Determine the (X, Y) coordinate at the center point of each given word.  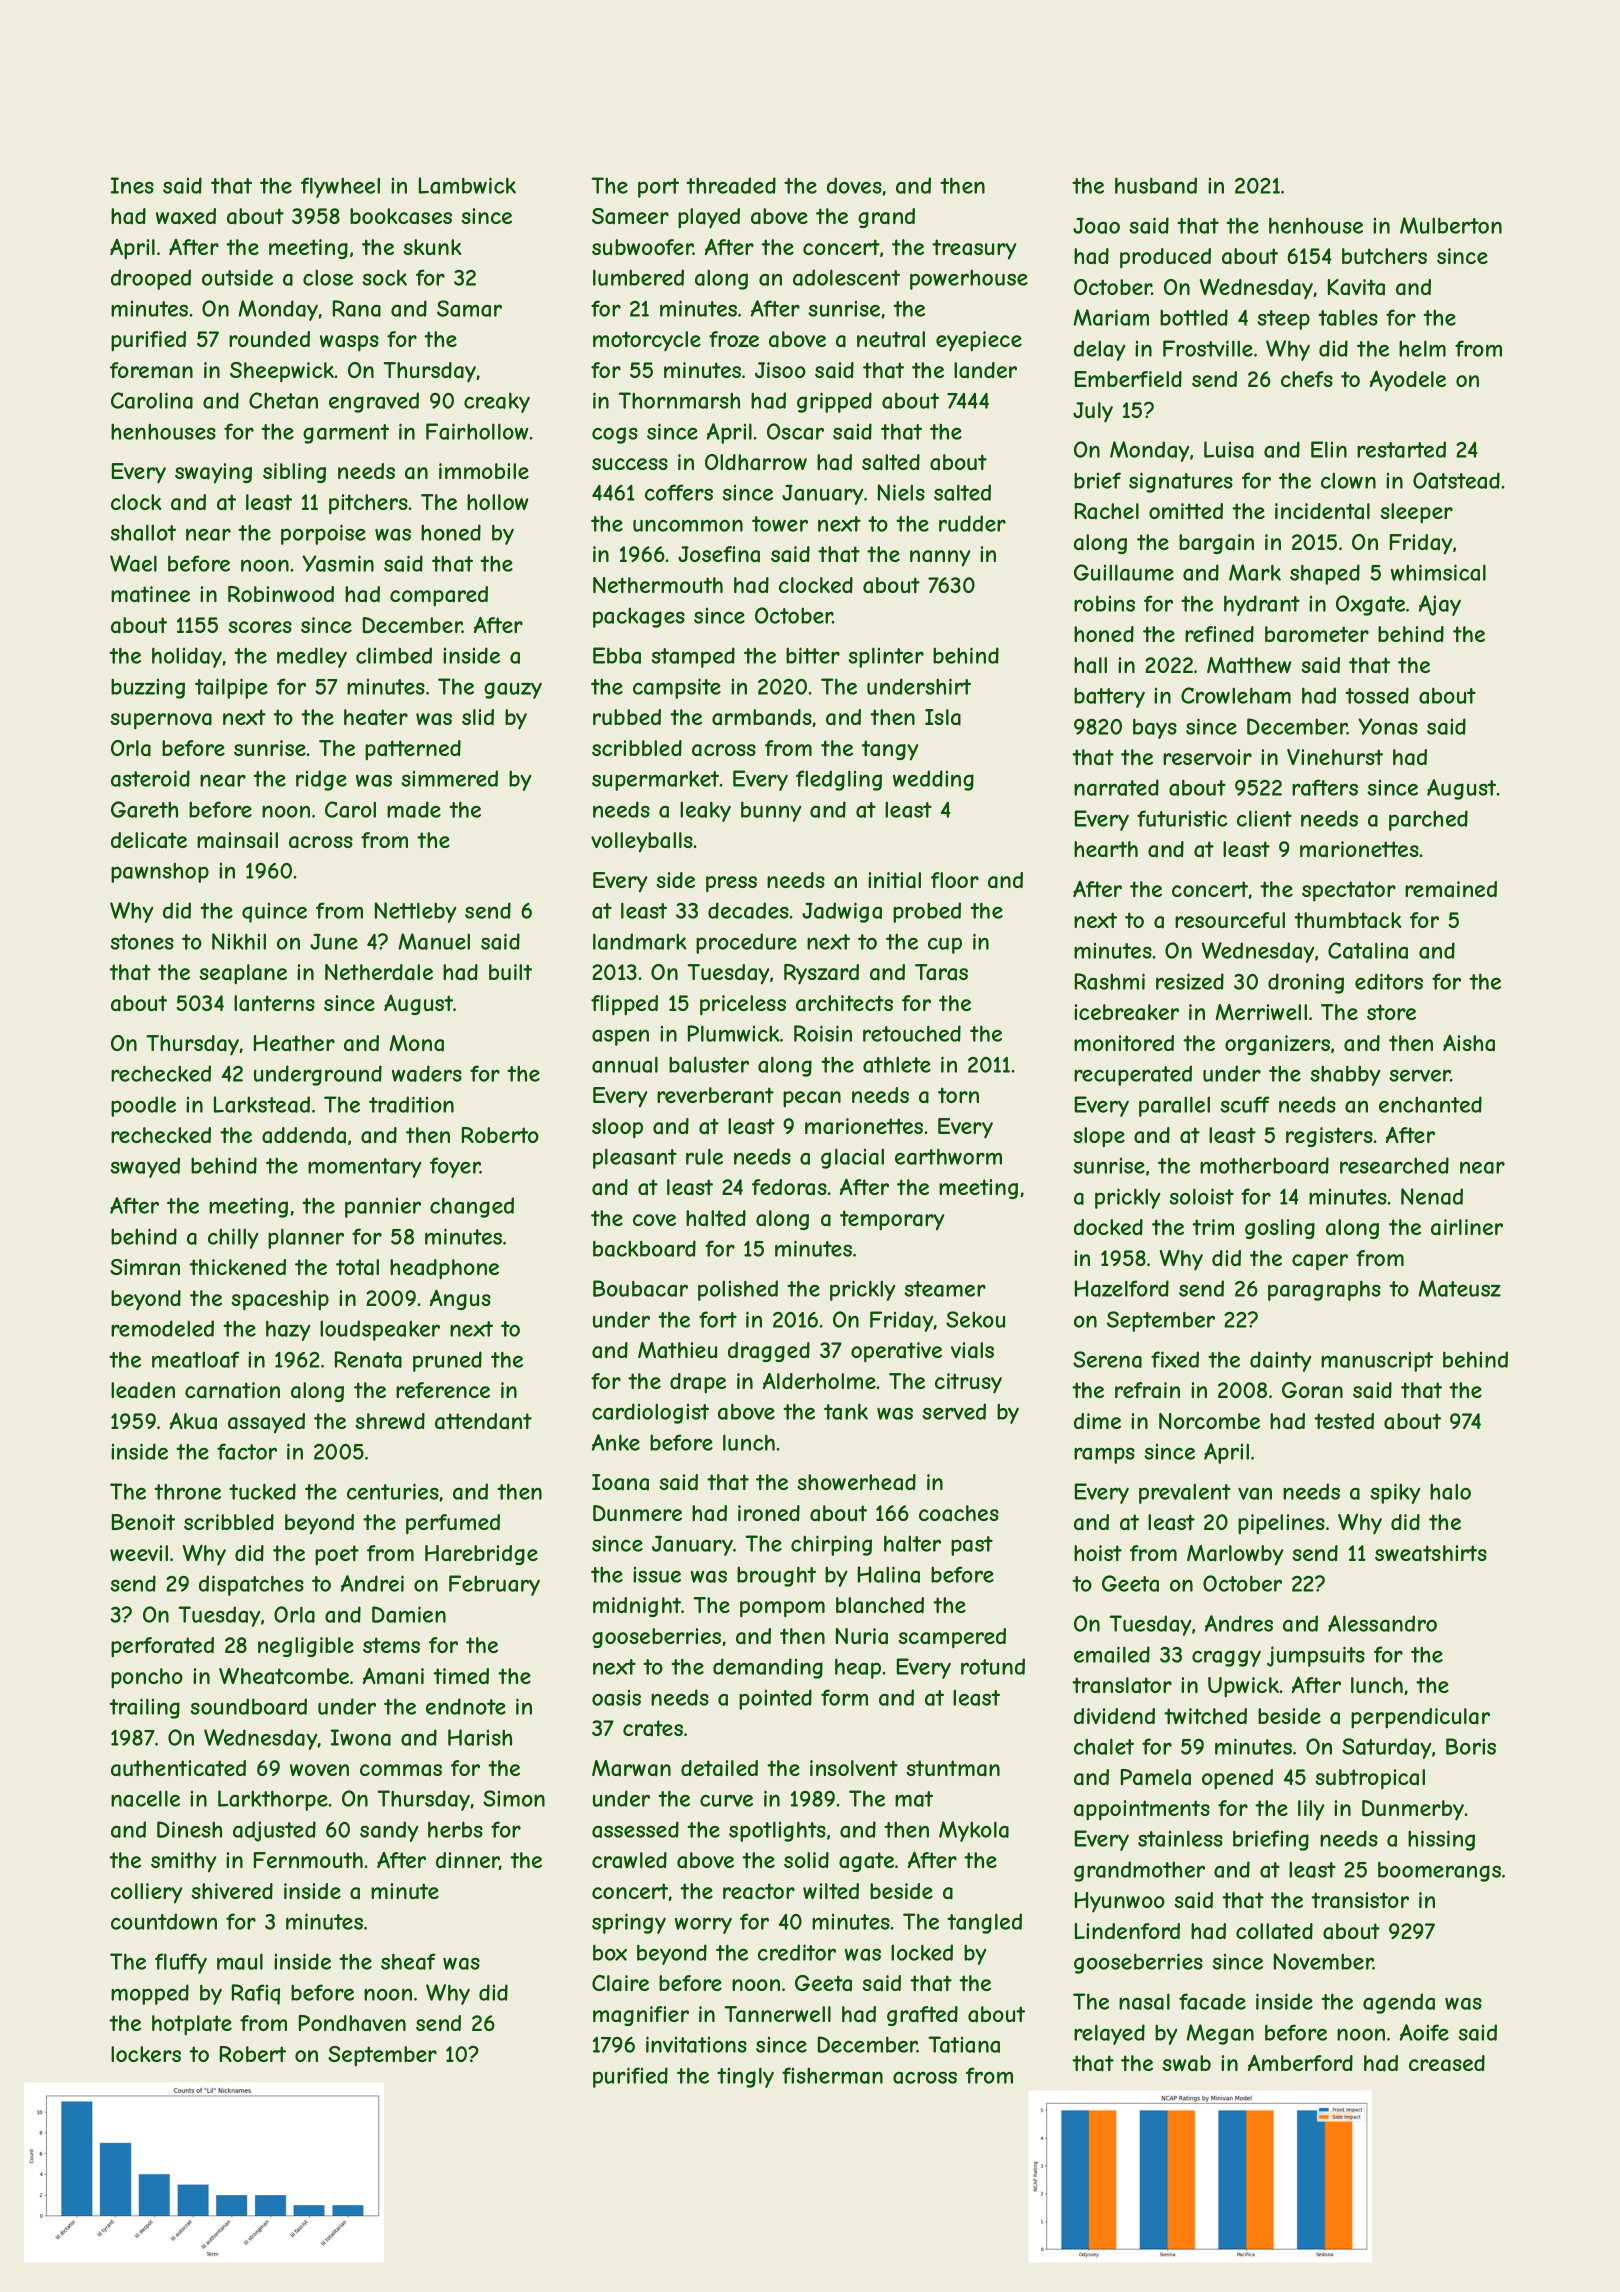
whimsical (1438, 572)
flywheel (340, 187)
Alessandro (1382, 1623)
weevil (139, 1553)
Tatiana (964, 2044)
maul (240, 1961)
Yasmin (338, 563)
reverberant (715, 1095)
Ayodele (1408, 381)
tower (780, 524)
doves (854, 185)
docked (1108, 1227)
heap (858, 1668)
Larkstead (262, 1104)
